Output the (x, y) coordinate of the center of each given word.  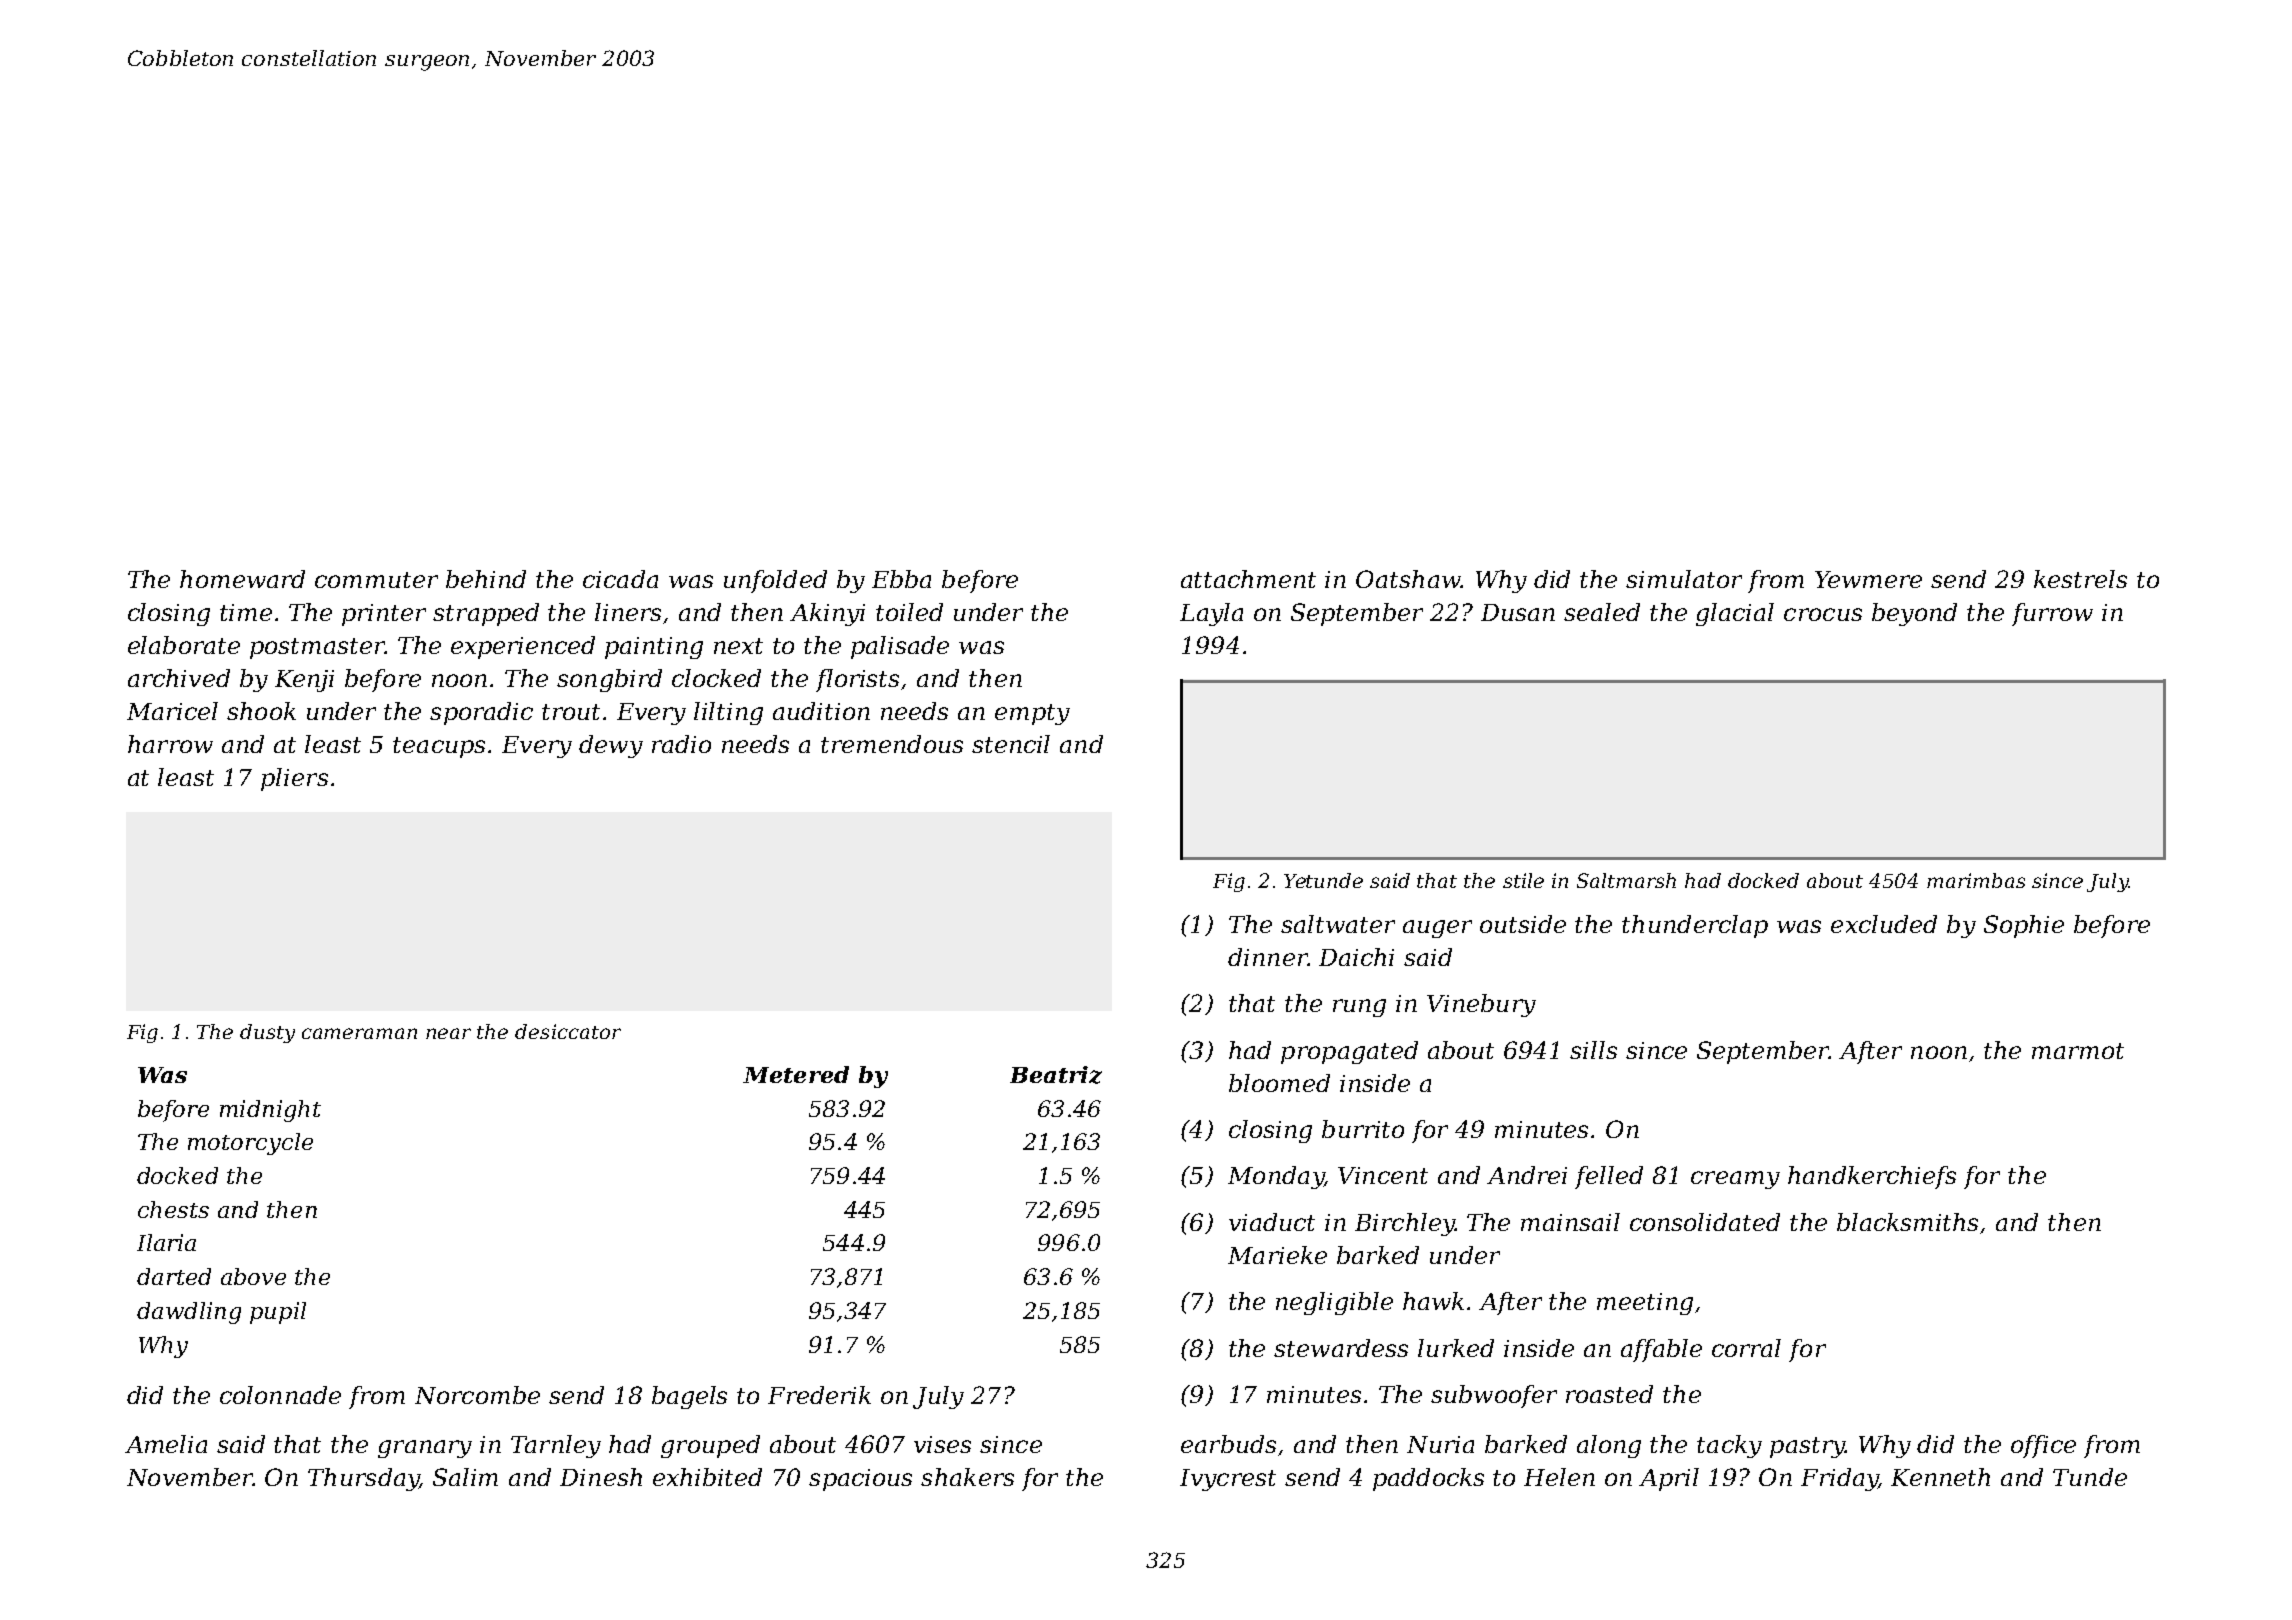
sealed (1602, 612)
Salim (465, 1477)
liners (628, 612)
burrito (1363, 1129)
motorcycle (250, 1144)
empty (1032, 714)
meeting (1645, 1304)
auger (1437, 929)
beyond (1914, 614)
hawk (1433, 1301)
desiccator (568, 1031)
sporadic (481, 713)
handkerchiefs (1872, 1177)
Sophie (2024, 926)
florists (857, 680)
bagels (689, 1397)
